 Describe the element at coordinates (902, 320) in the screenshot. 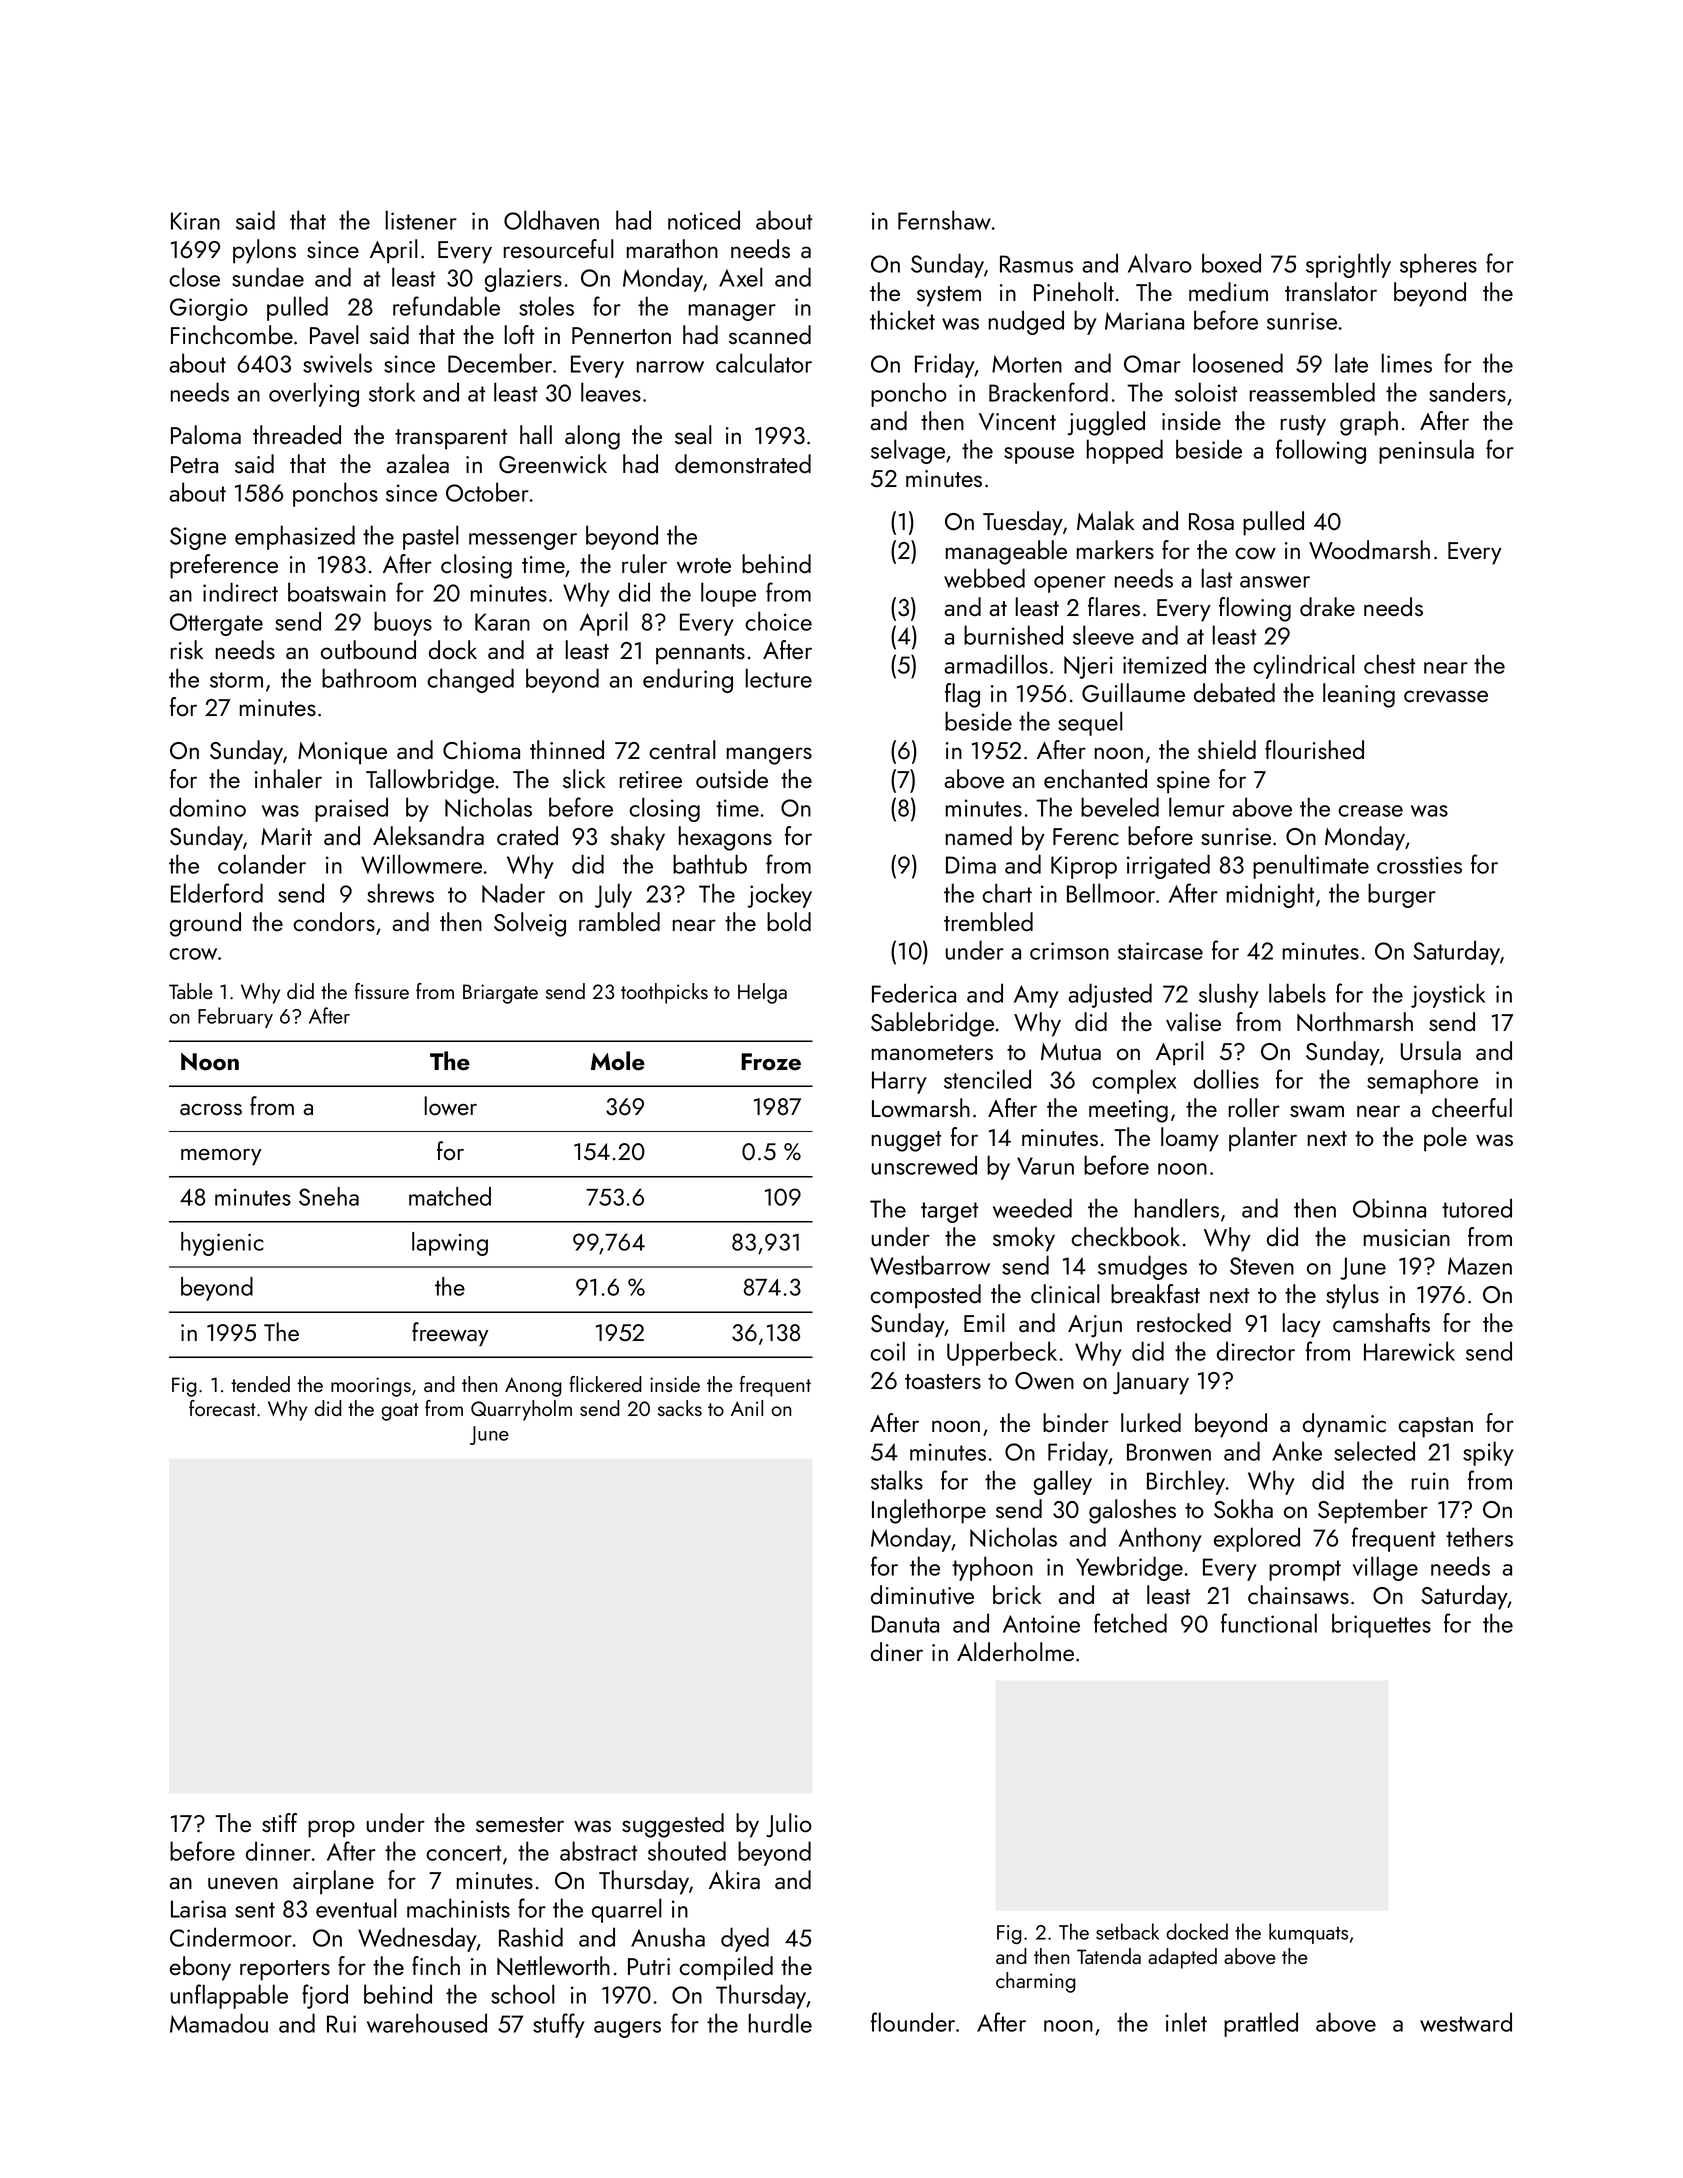

I see `thicket` at that location.
